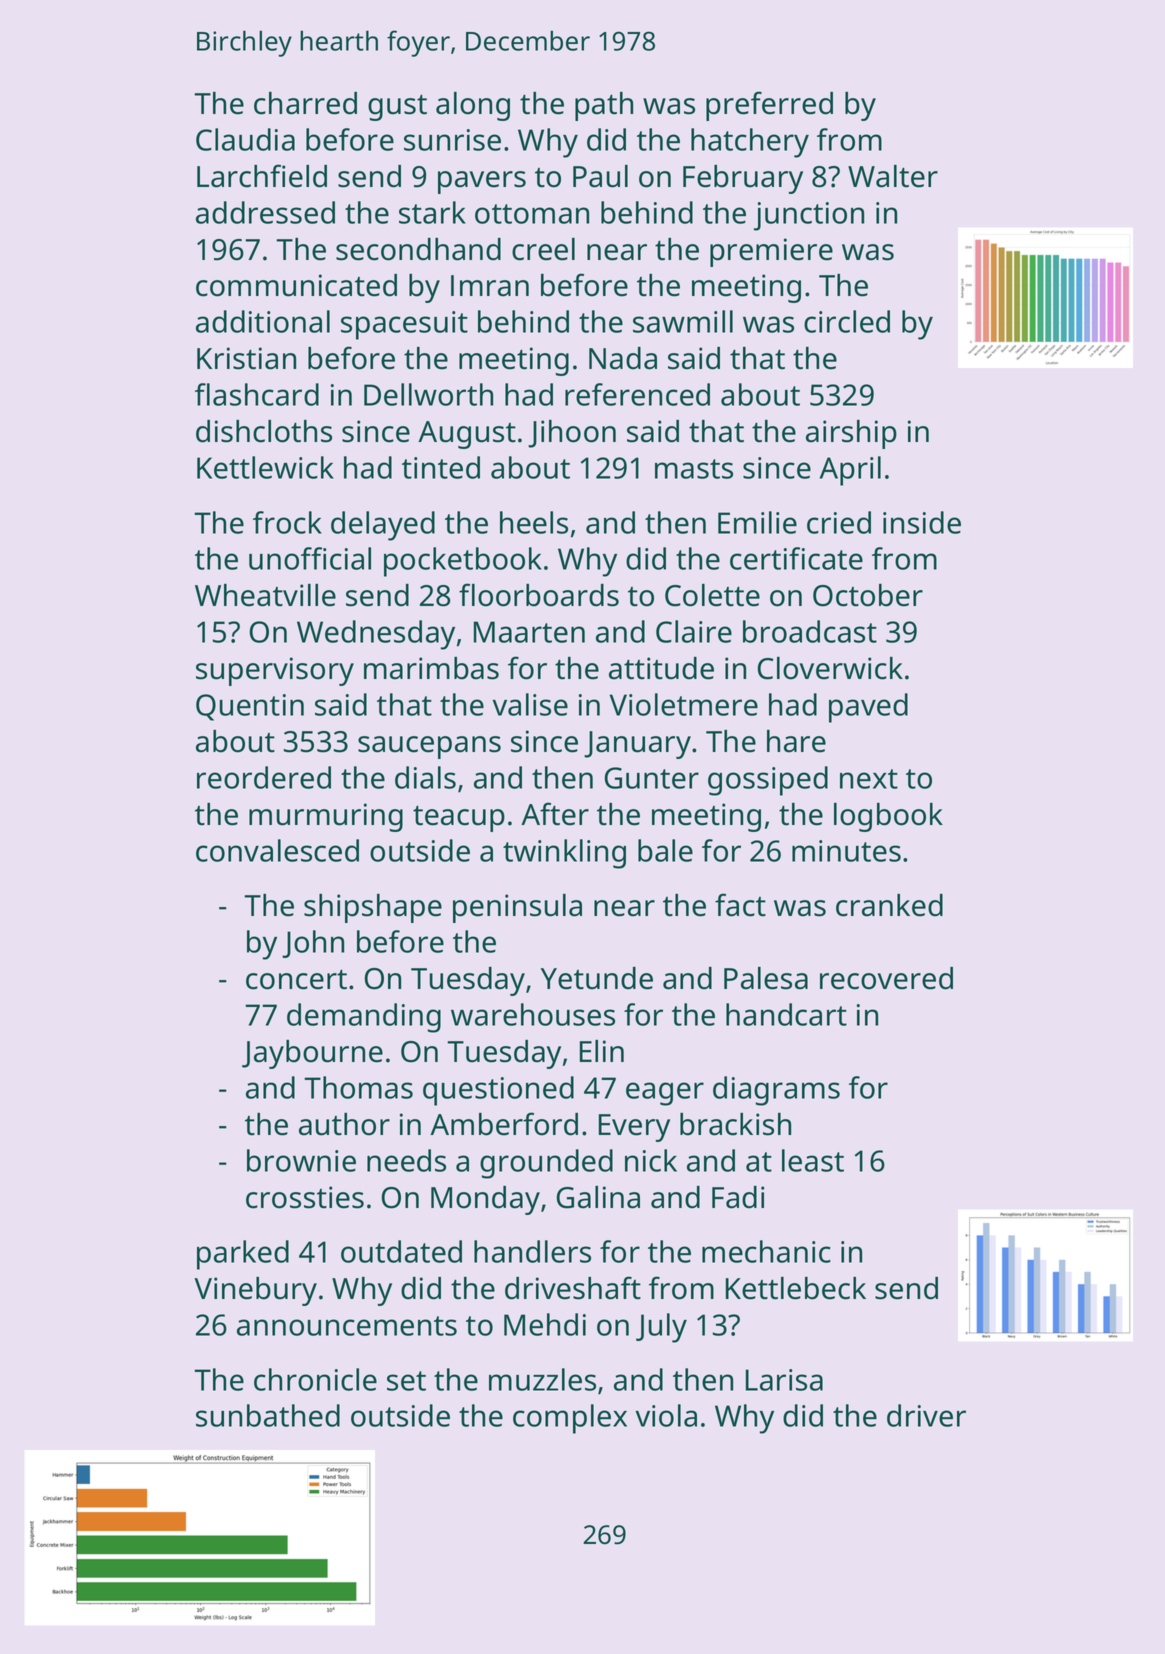 The height and width of the screenshot is (1654, 1165). Describe the element at coordinates (604, 106) in the screenshot. I see `path` at that location.
